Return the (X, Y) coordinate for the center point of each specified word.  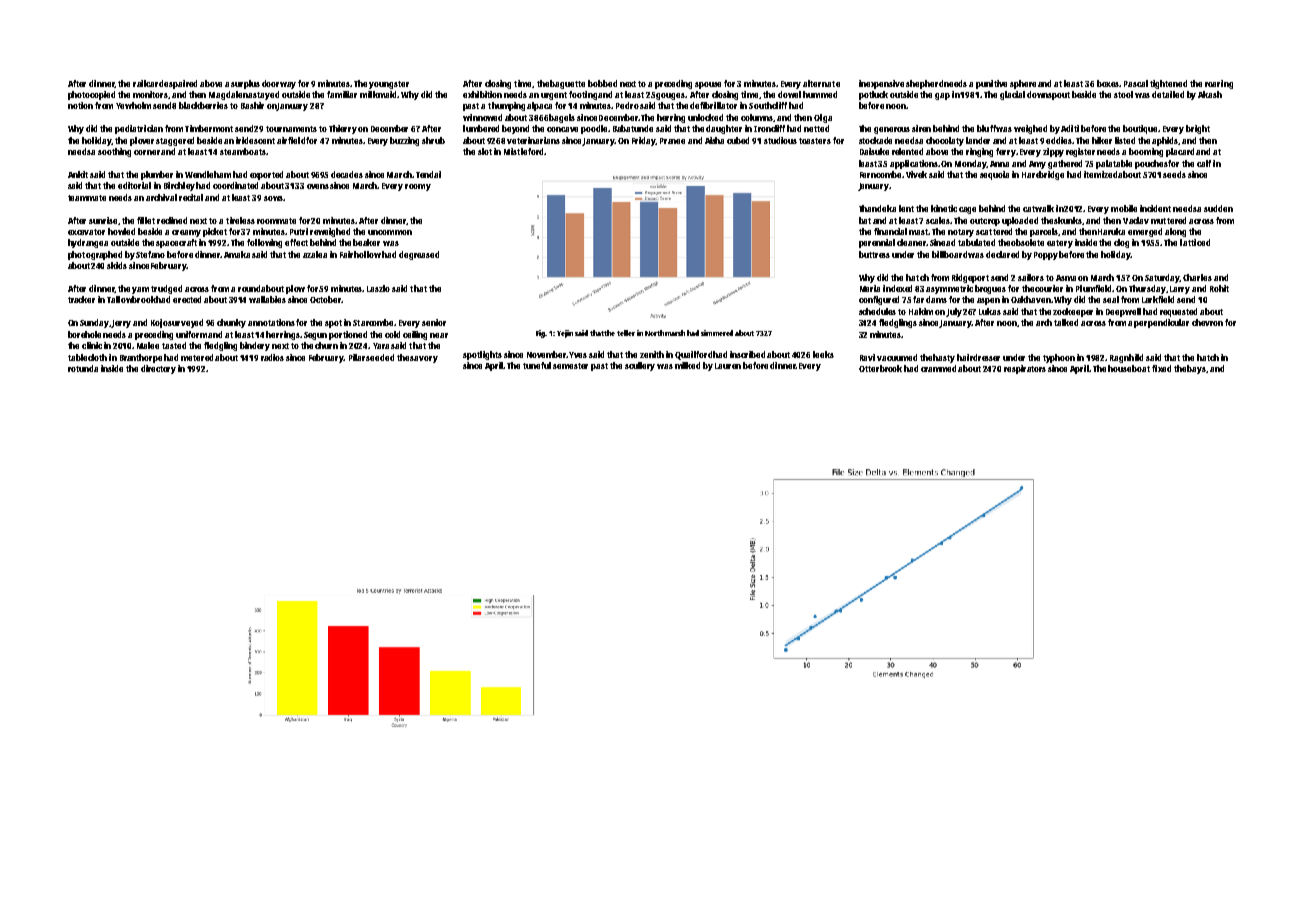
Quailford (693, 355)
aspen (988, 301)
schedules (877, 311)
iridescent (255, 140)
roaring (1219, 84)
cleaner (911, 242)
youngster (389, 85)
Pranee (672, 141)
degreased (419, 255)
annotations (271, 322)
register (1082, 152)
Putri (299, 231)
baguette (568, 84)
